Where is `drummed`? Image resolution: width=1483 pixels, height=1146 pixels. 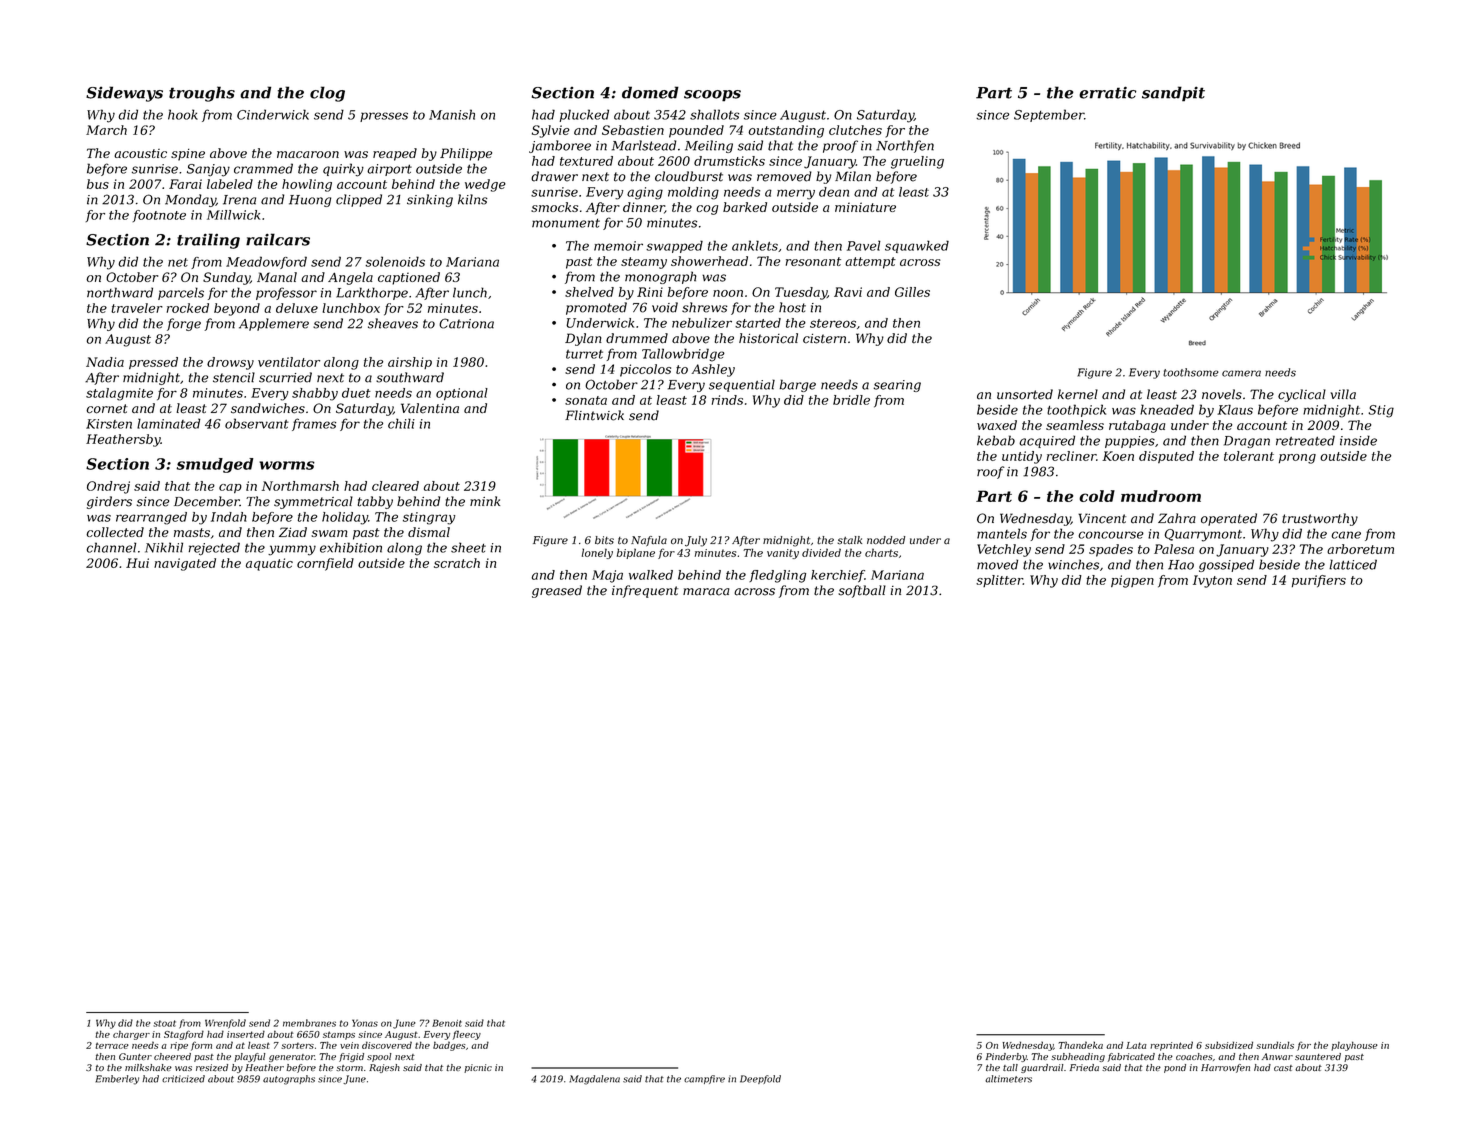 drummed is located at coordinates (637, 338).
